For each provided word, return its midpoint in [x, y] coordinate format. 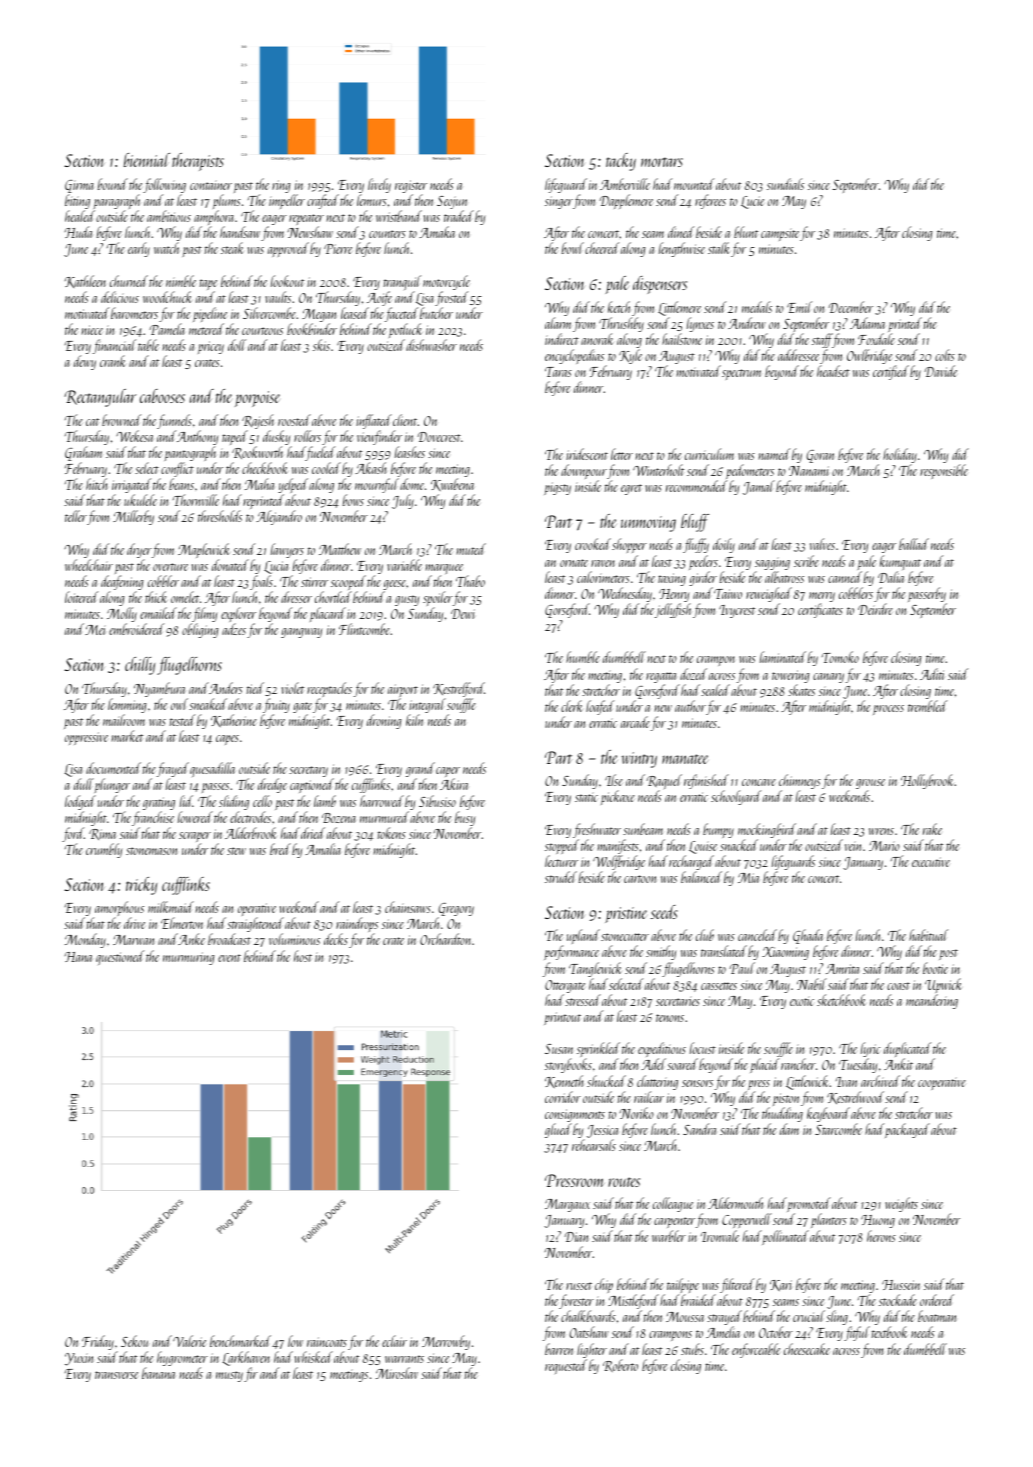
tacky [621, 162]
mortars [662, 162]
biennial [147, 160]
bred [280, 849]
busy [465, 818]
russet [579, 1286]
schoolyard [736, 797]
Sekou [134, 1341]
